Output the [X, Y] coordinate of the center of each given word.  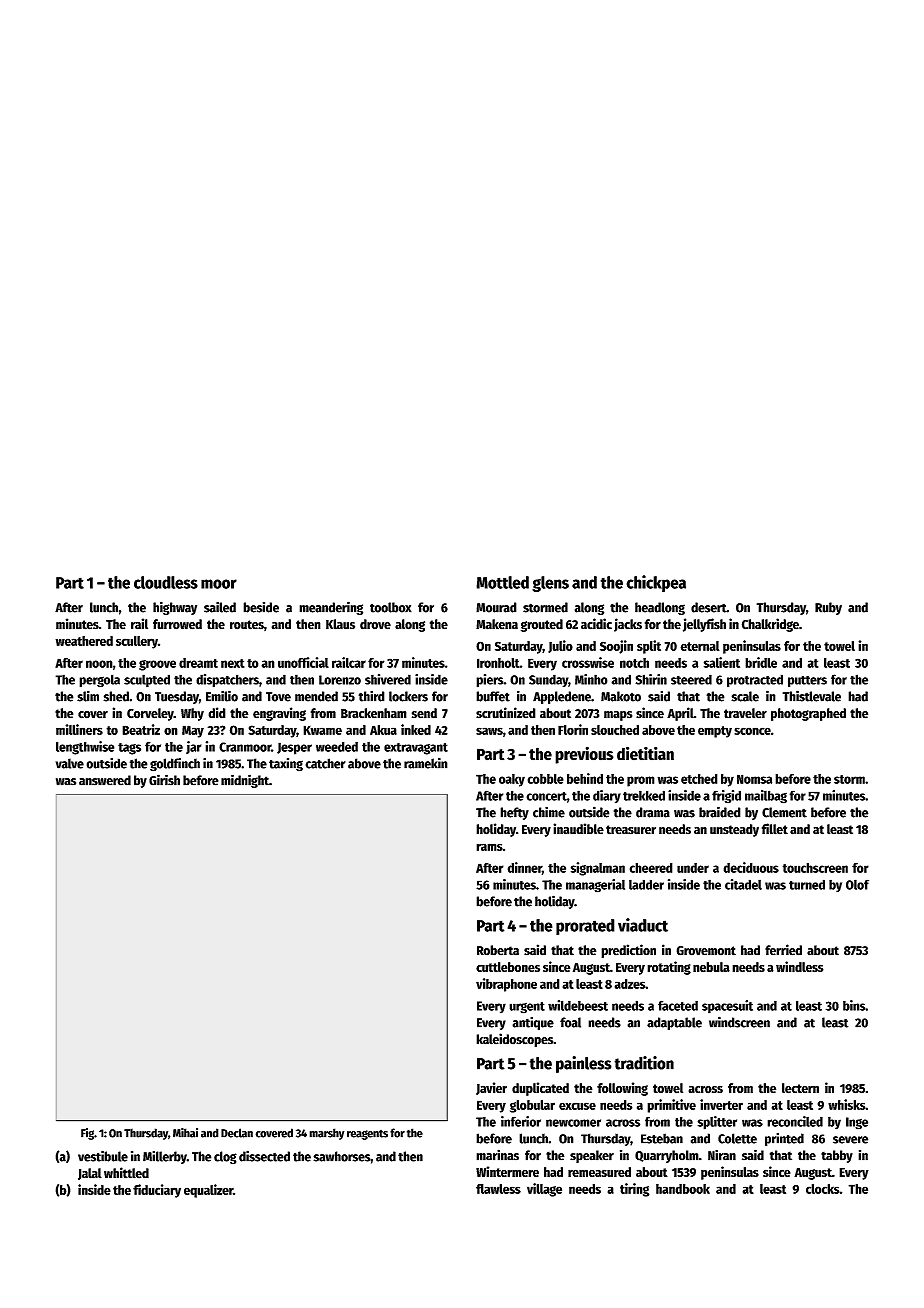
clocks [823, 1189]
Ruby [828, 608]
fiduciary [157, 1191]
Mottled [502, 582]
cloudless [166, 582]
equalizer [208, 1191]
